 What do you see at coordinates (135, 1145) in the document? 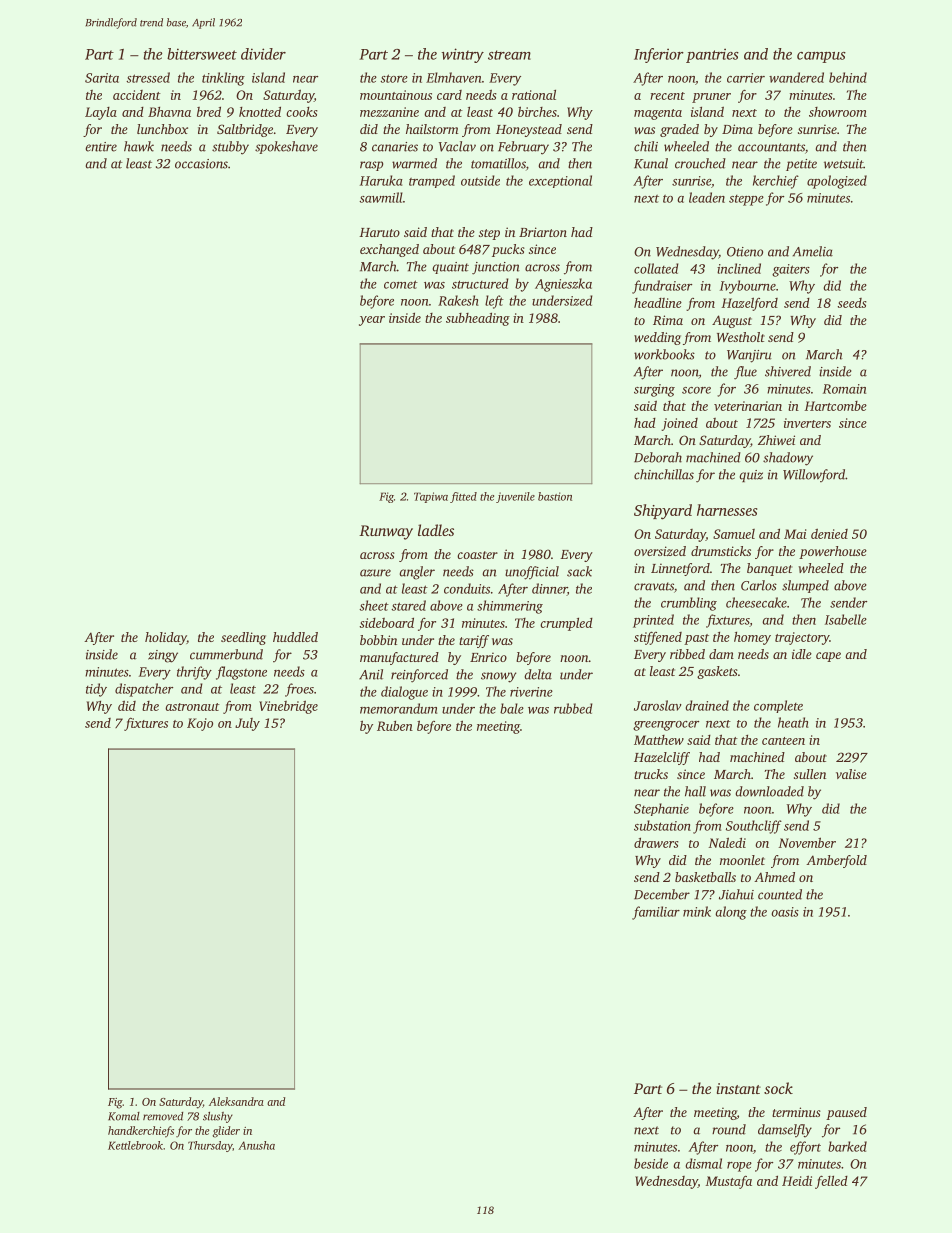
I see `Kettlebrook` at bounding box center [135, 1145].
